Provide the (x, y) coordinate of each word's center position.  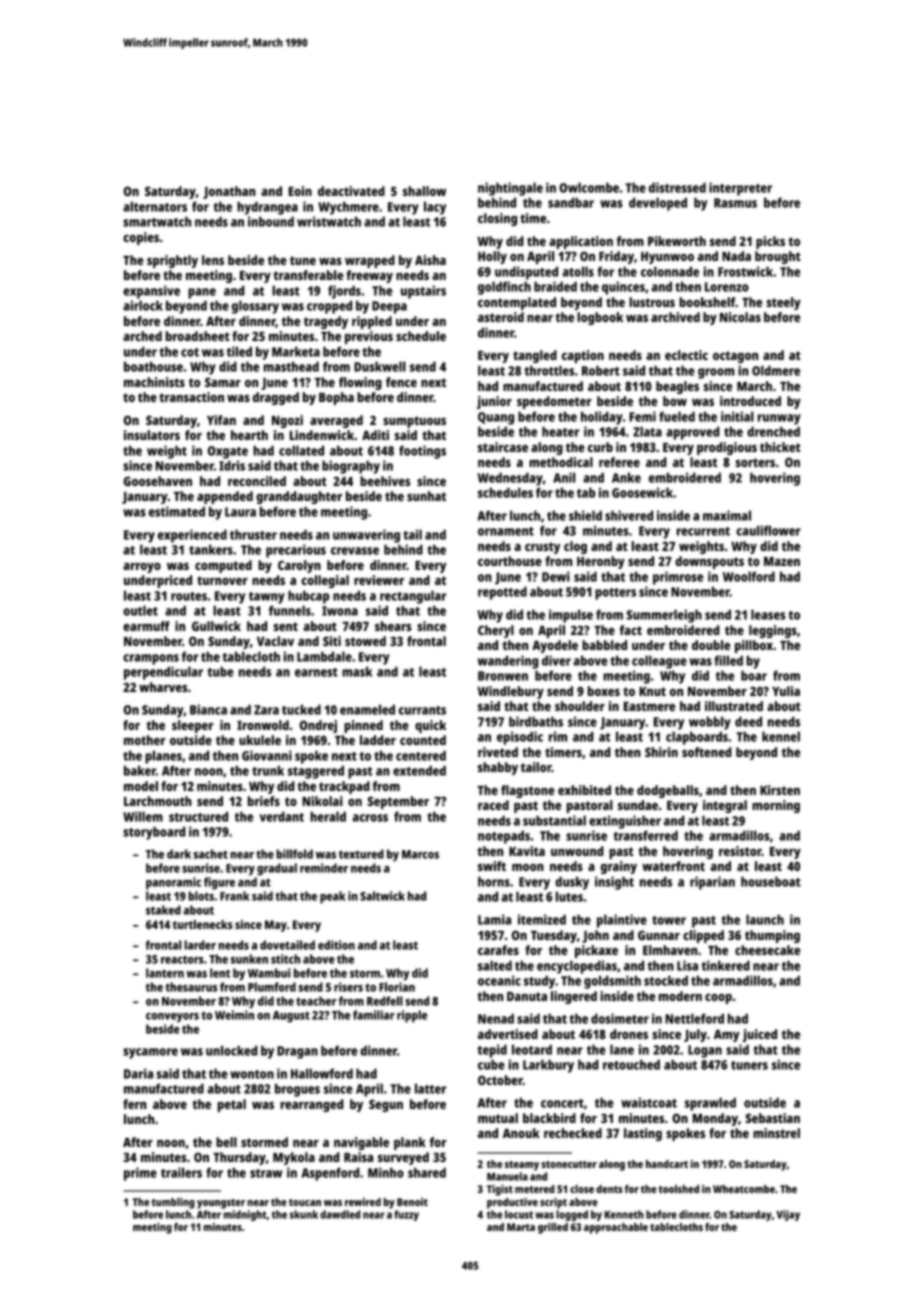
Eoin (300, 191)
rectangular (413, 597)
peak (332, 897)
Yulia (786, 691)
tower (669, 920)
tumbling (173, 1203)
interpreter (740, 189)
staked (163, 910)
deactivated (351, 191)
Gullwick (216, 626)
